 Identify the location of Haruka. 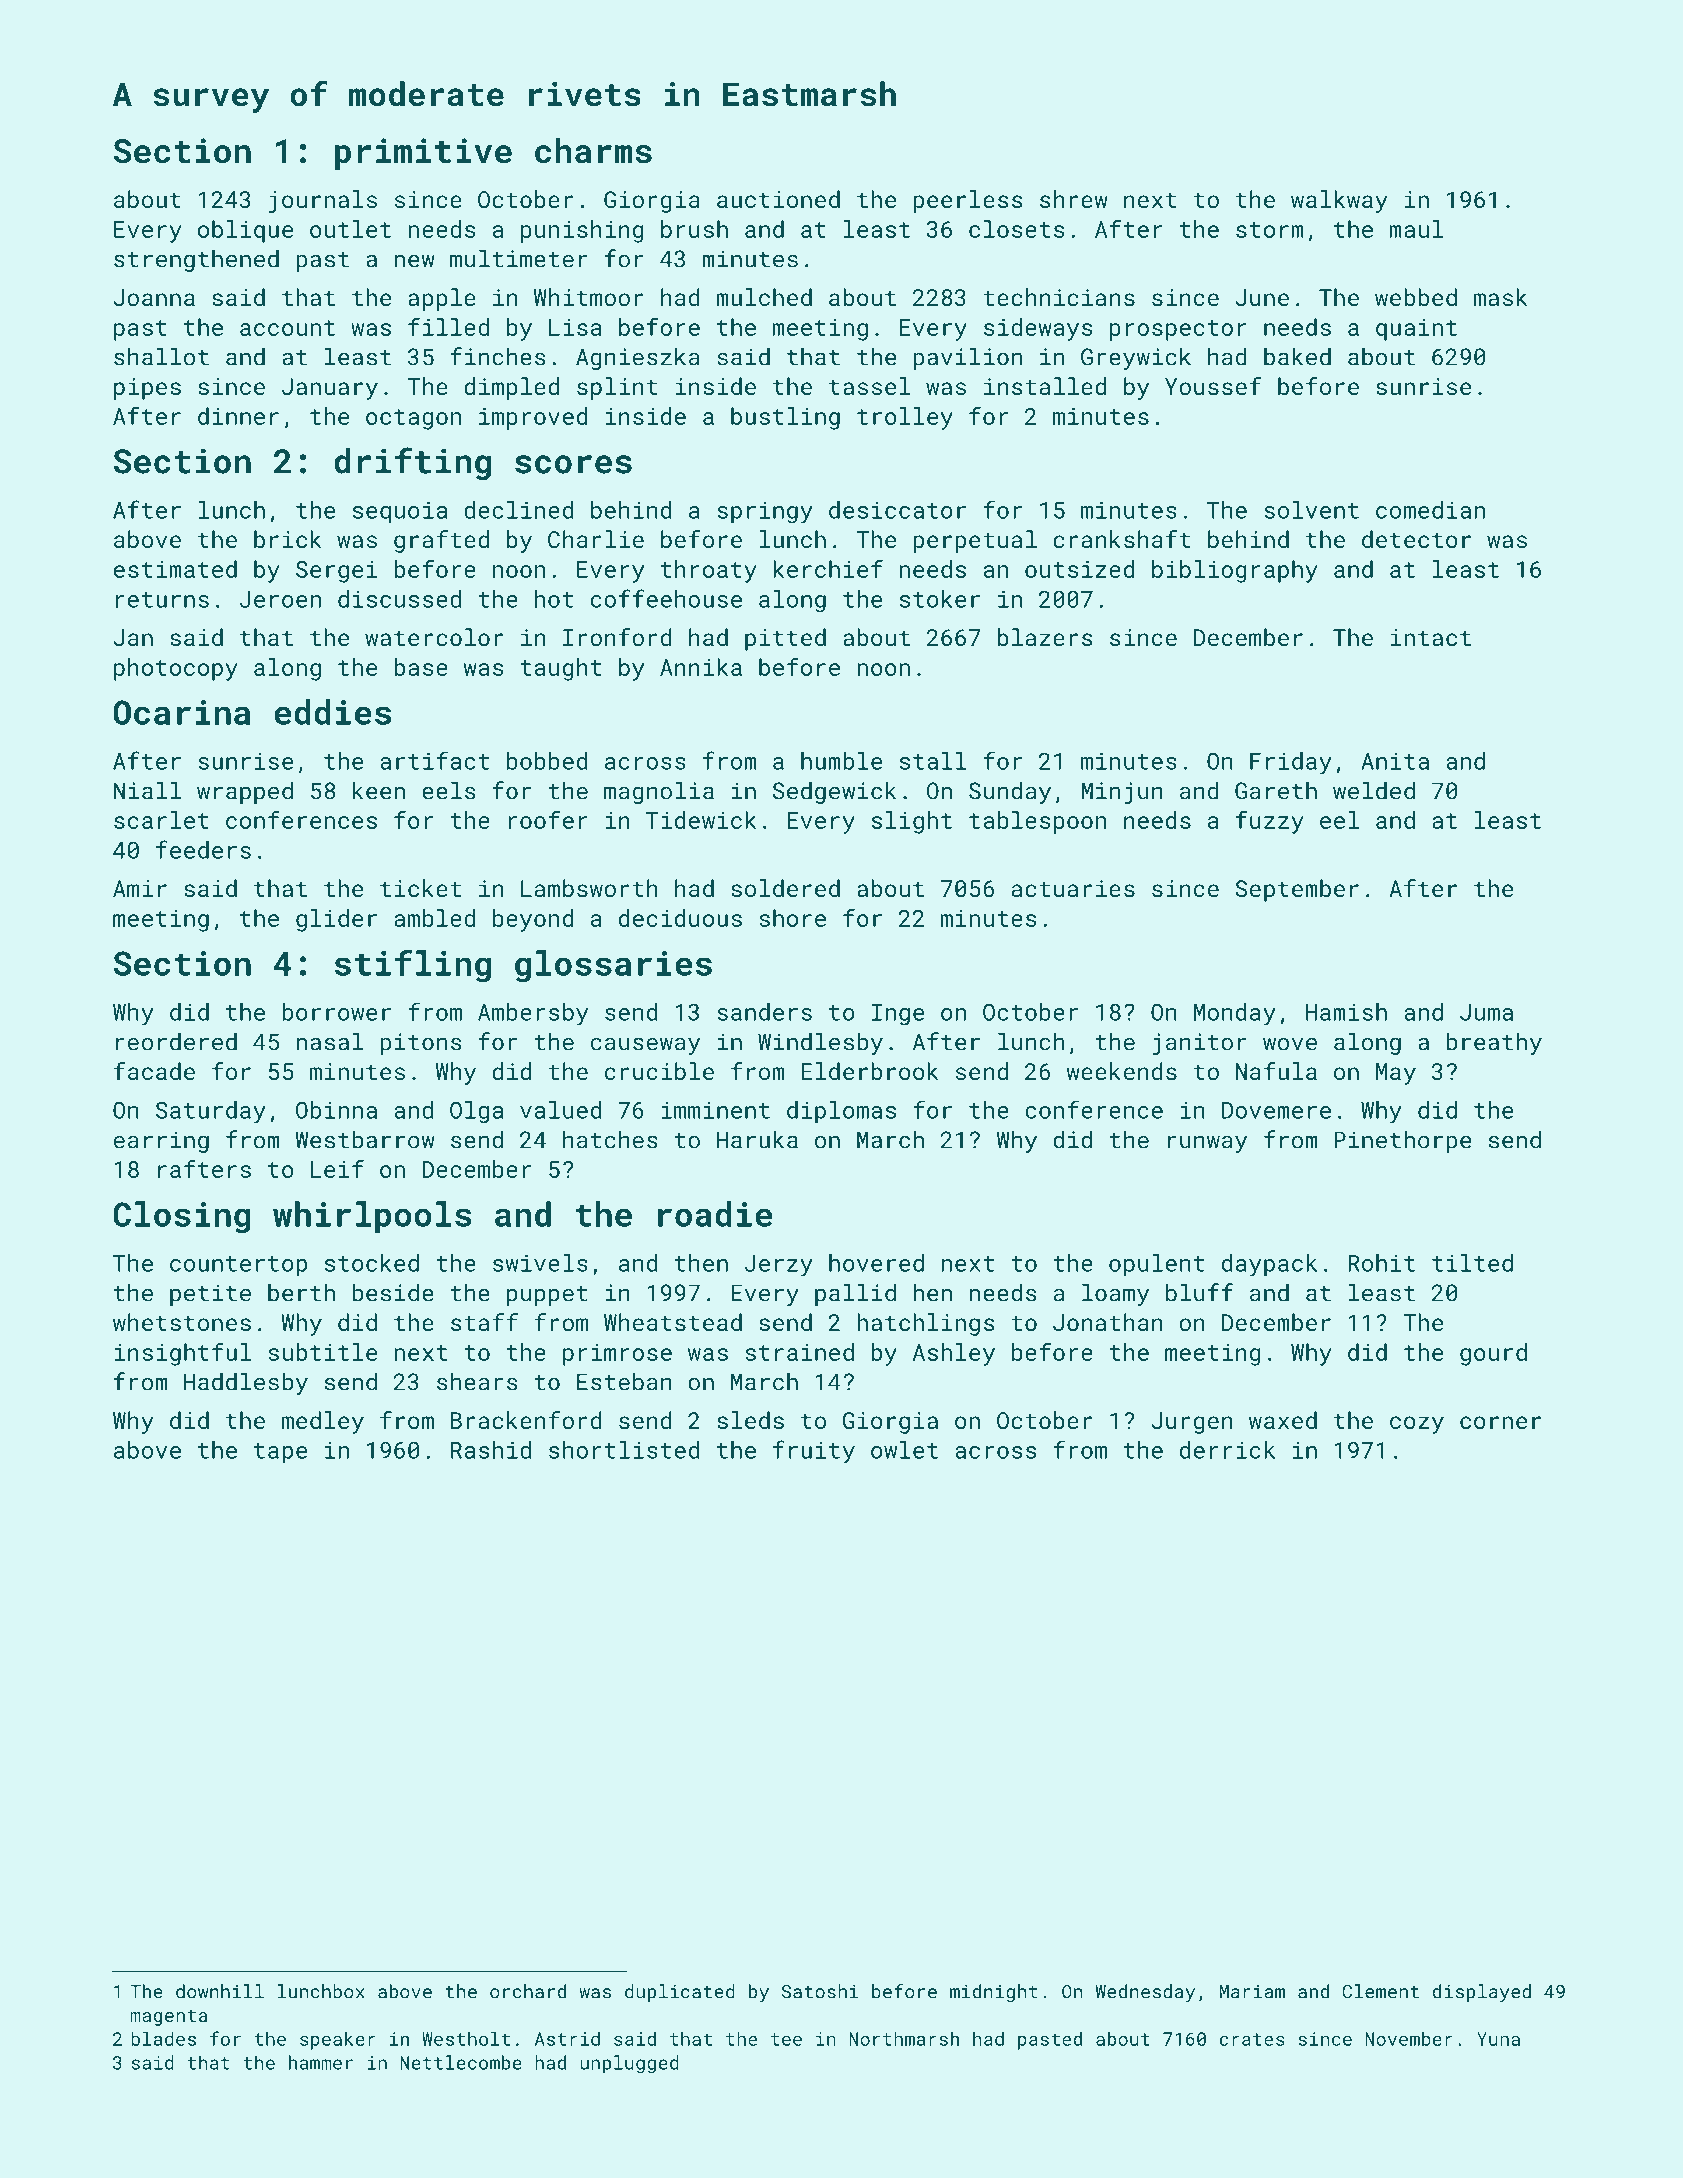
(757, 1139).
